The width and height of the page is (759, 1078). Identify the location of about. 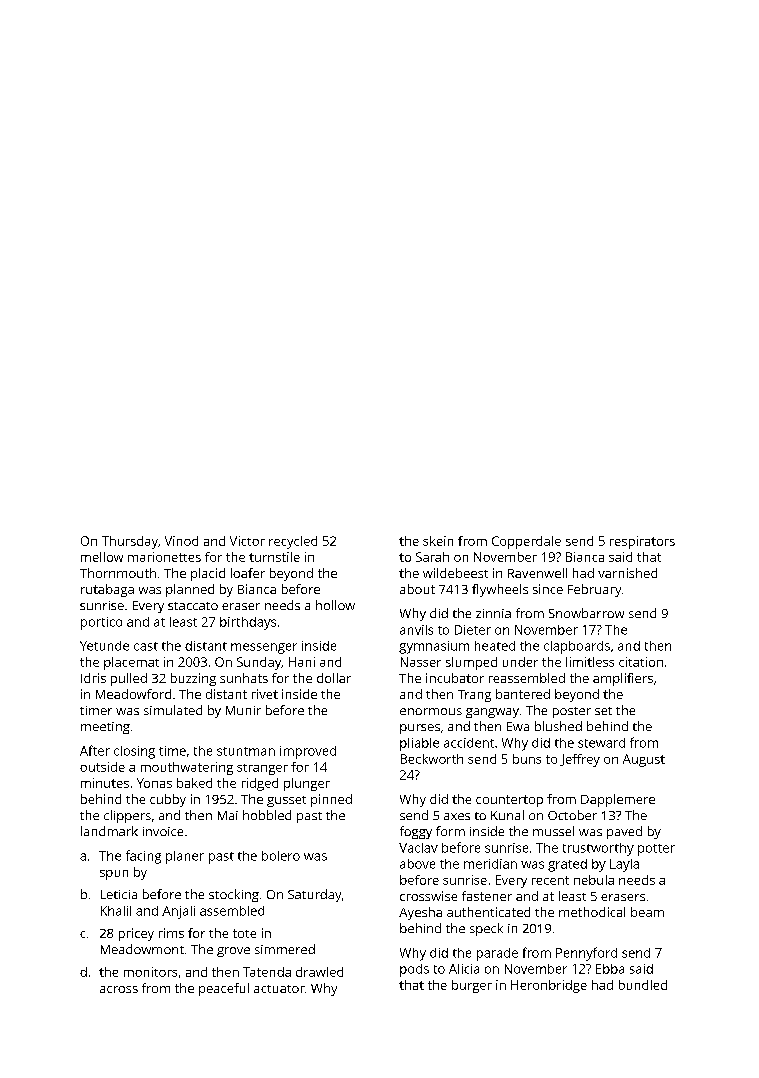
(417, 589).
